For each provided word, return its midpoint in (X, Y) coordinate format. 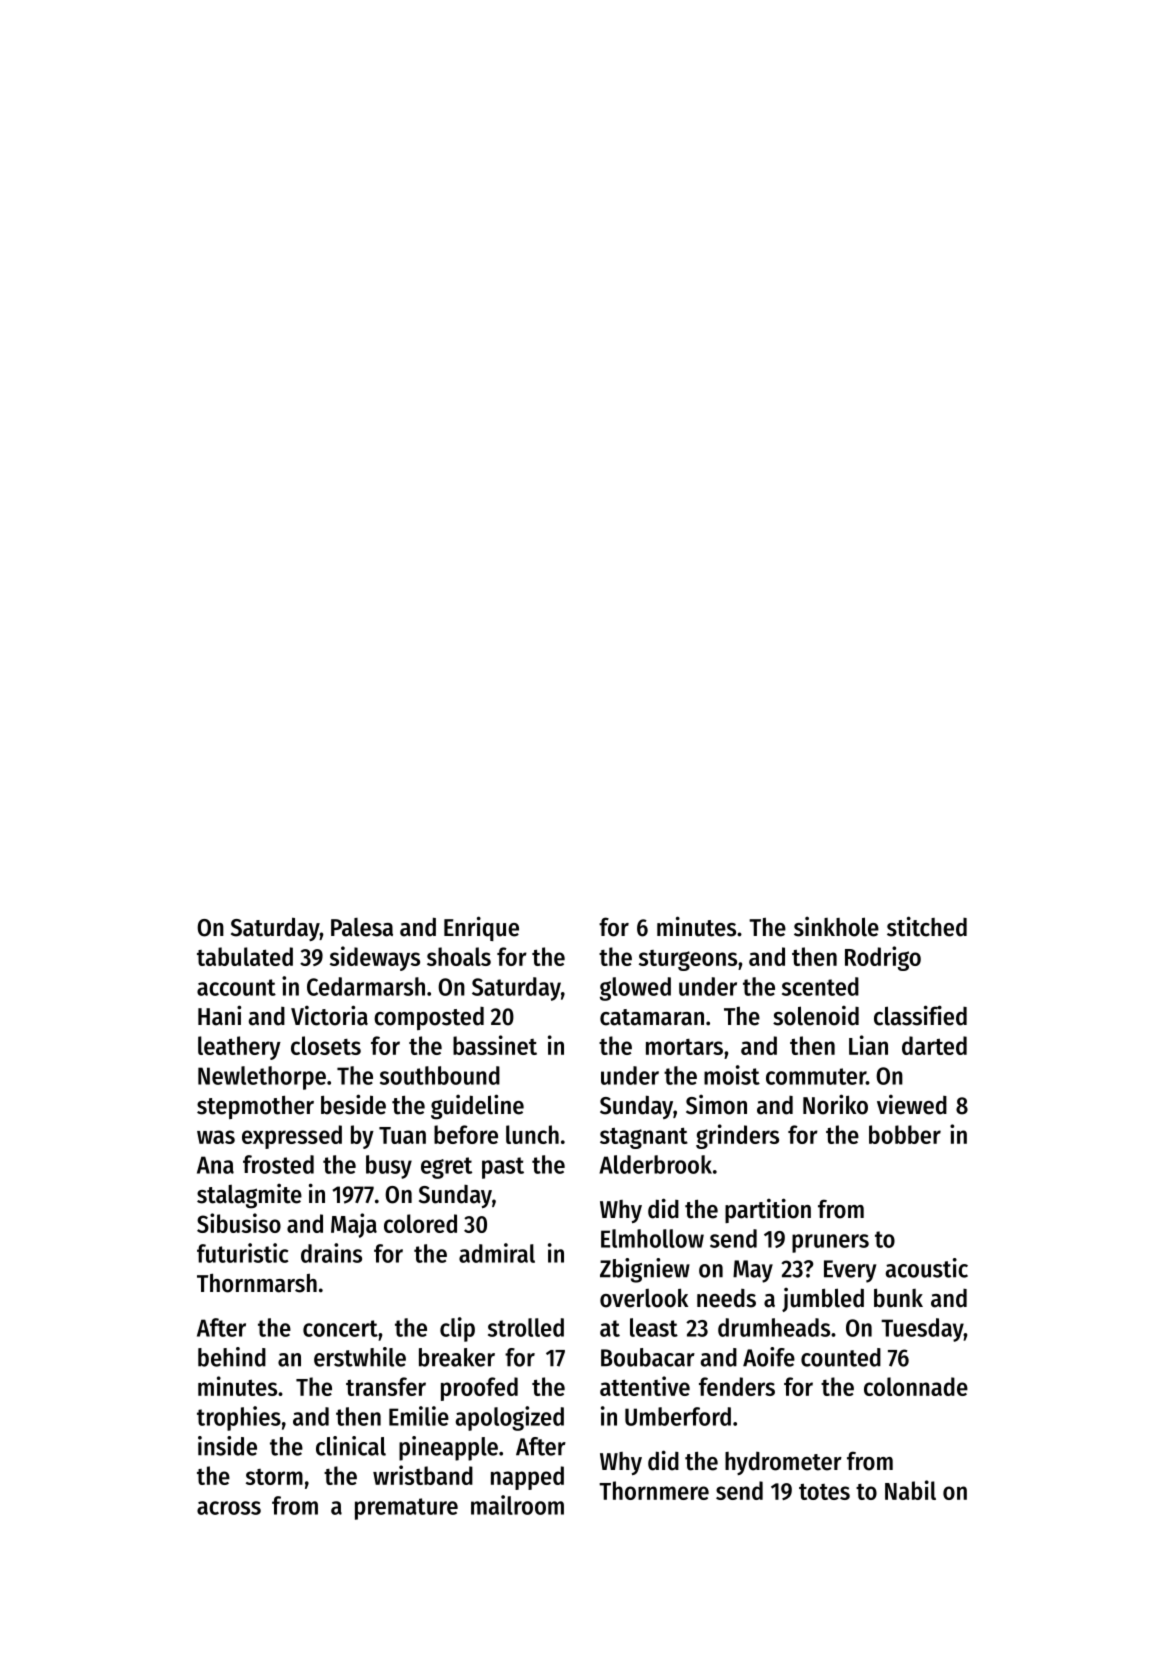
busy (389, 1167)
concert (340, 1328)
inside (227, 1446)
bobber (905, 1134)
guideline (477, 1107)
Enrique (481, 928)
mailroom (517, 1505)
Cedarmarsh (366, 986)
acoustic (927, 1268)
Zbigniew (645, 1270)
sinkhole (836, 926)
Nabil (910, 1490)
